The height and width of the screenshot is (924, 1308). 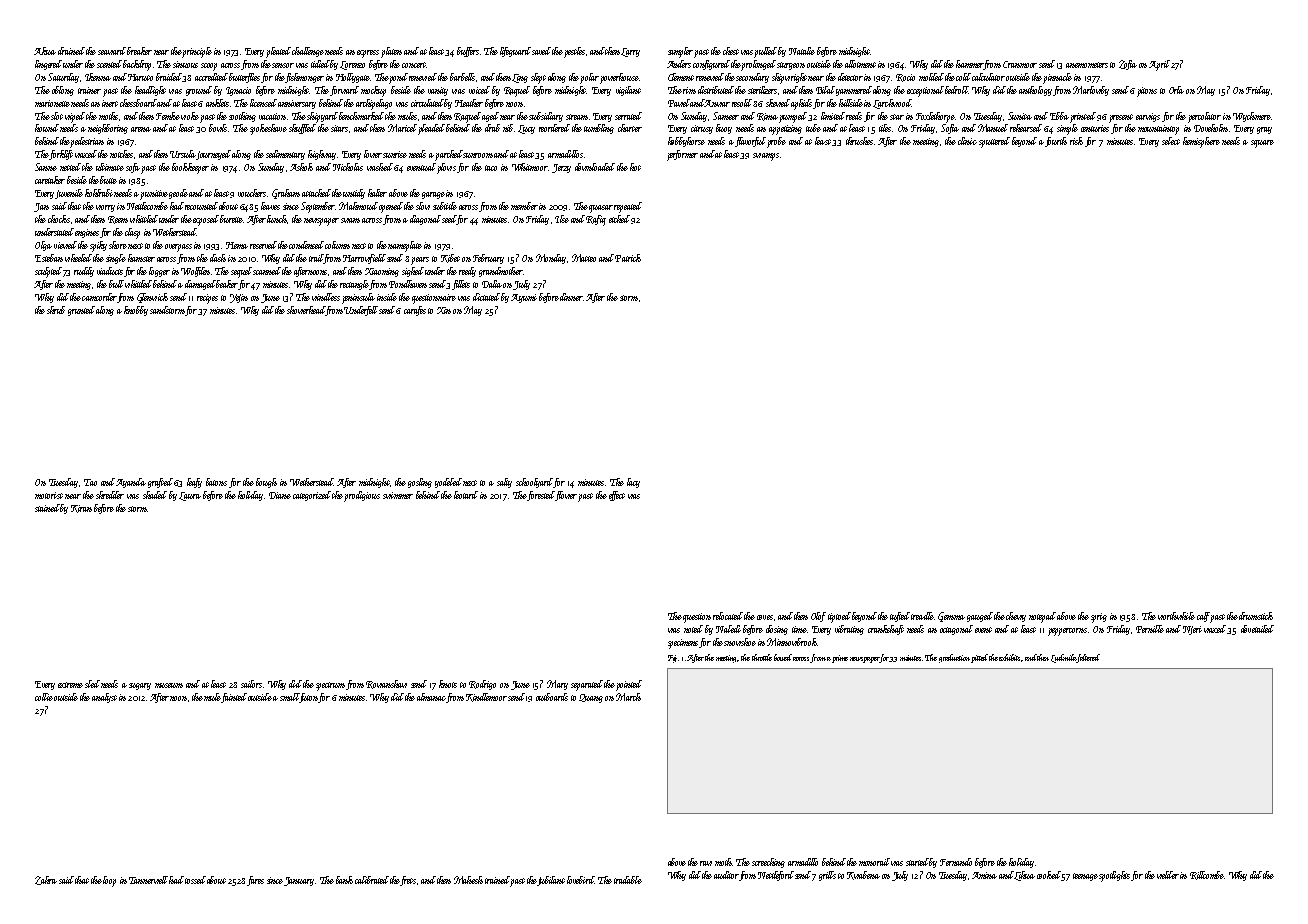 I want to click on Kindlemoor, so click(x=486, y=697).
